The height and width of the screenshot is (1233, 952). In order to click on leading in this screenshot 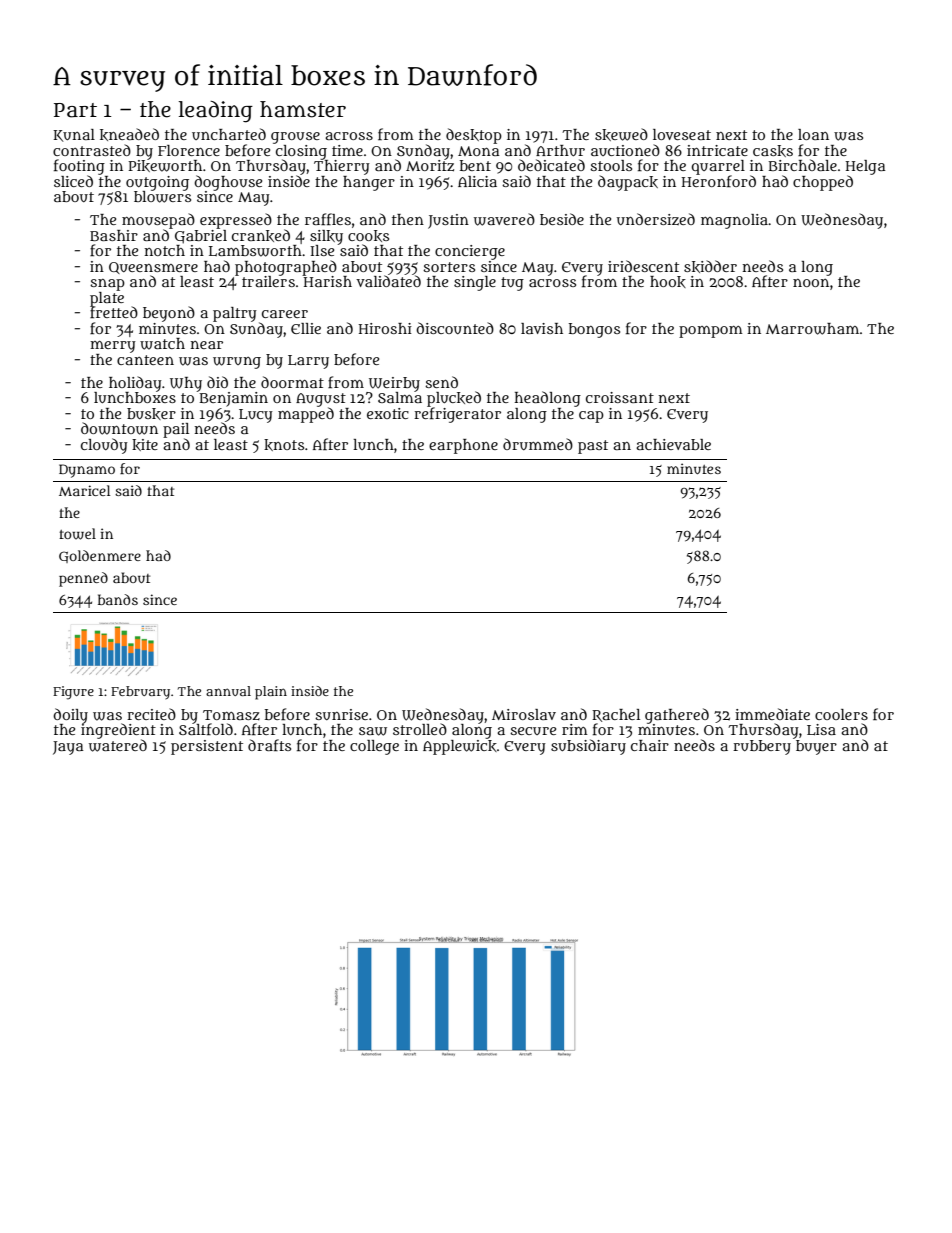, I will do `click(216, 112)`.
